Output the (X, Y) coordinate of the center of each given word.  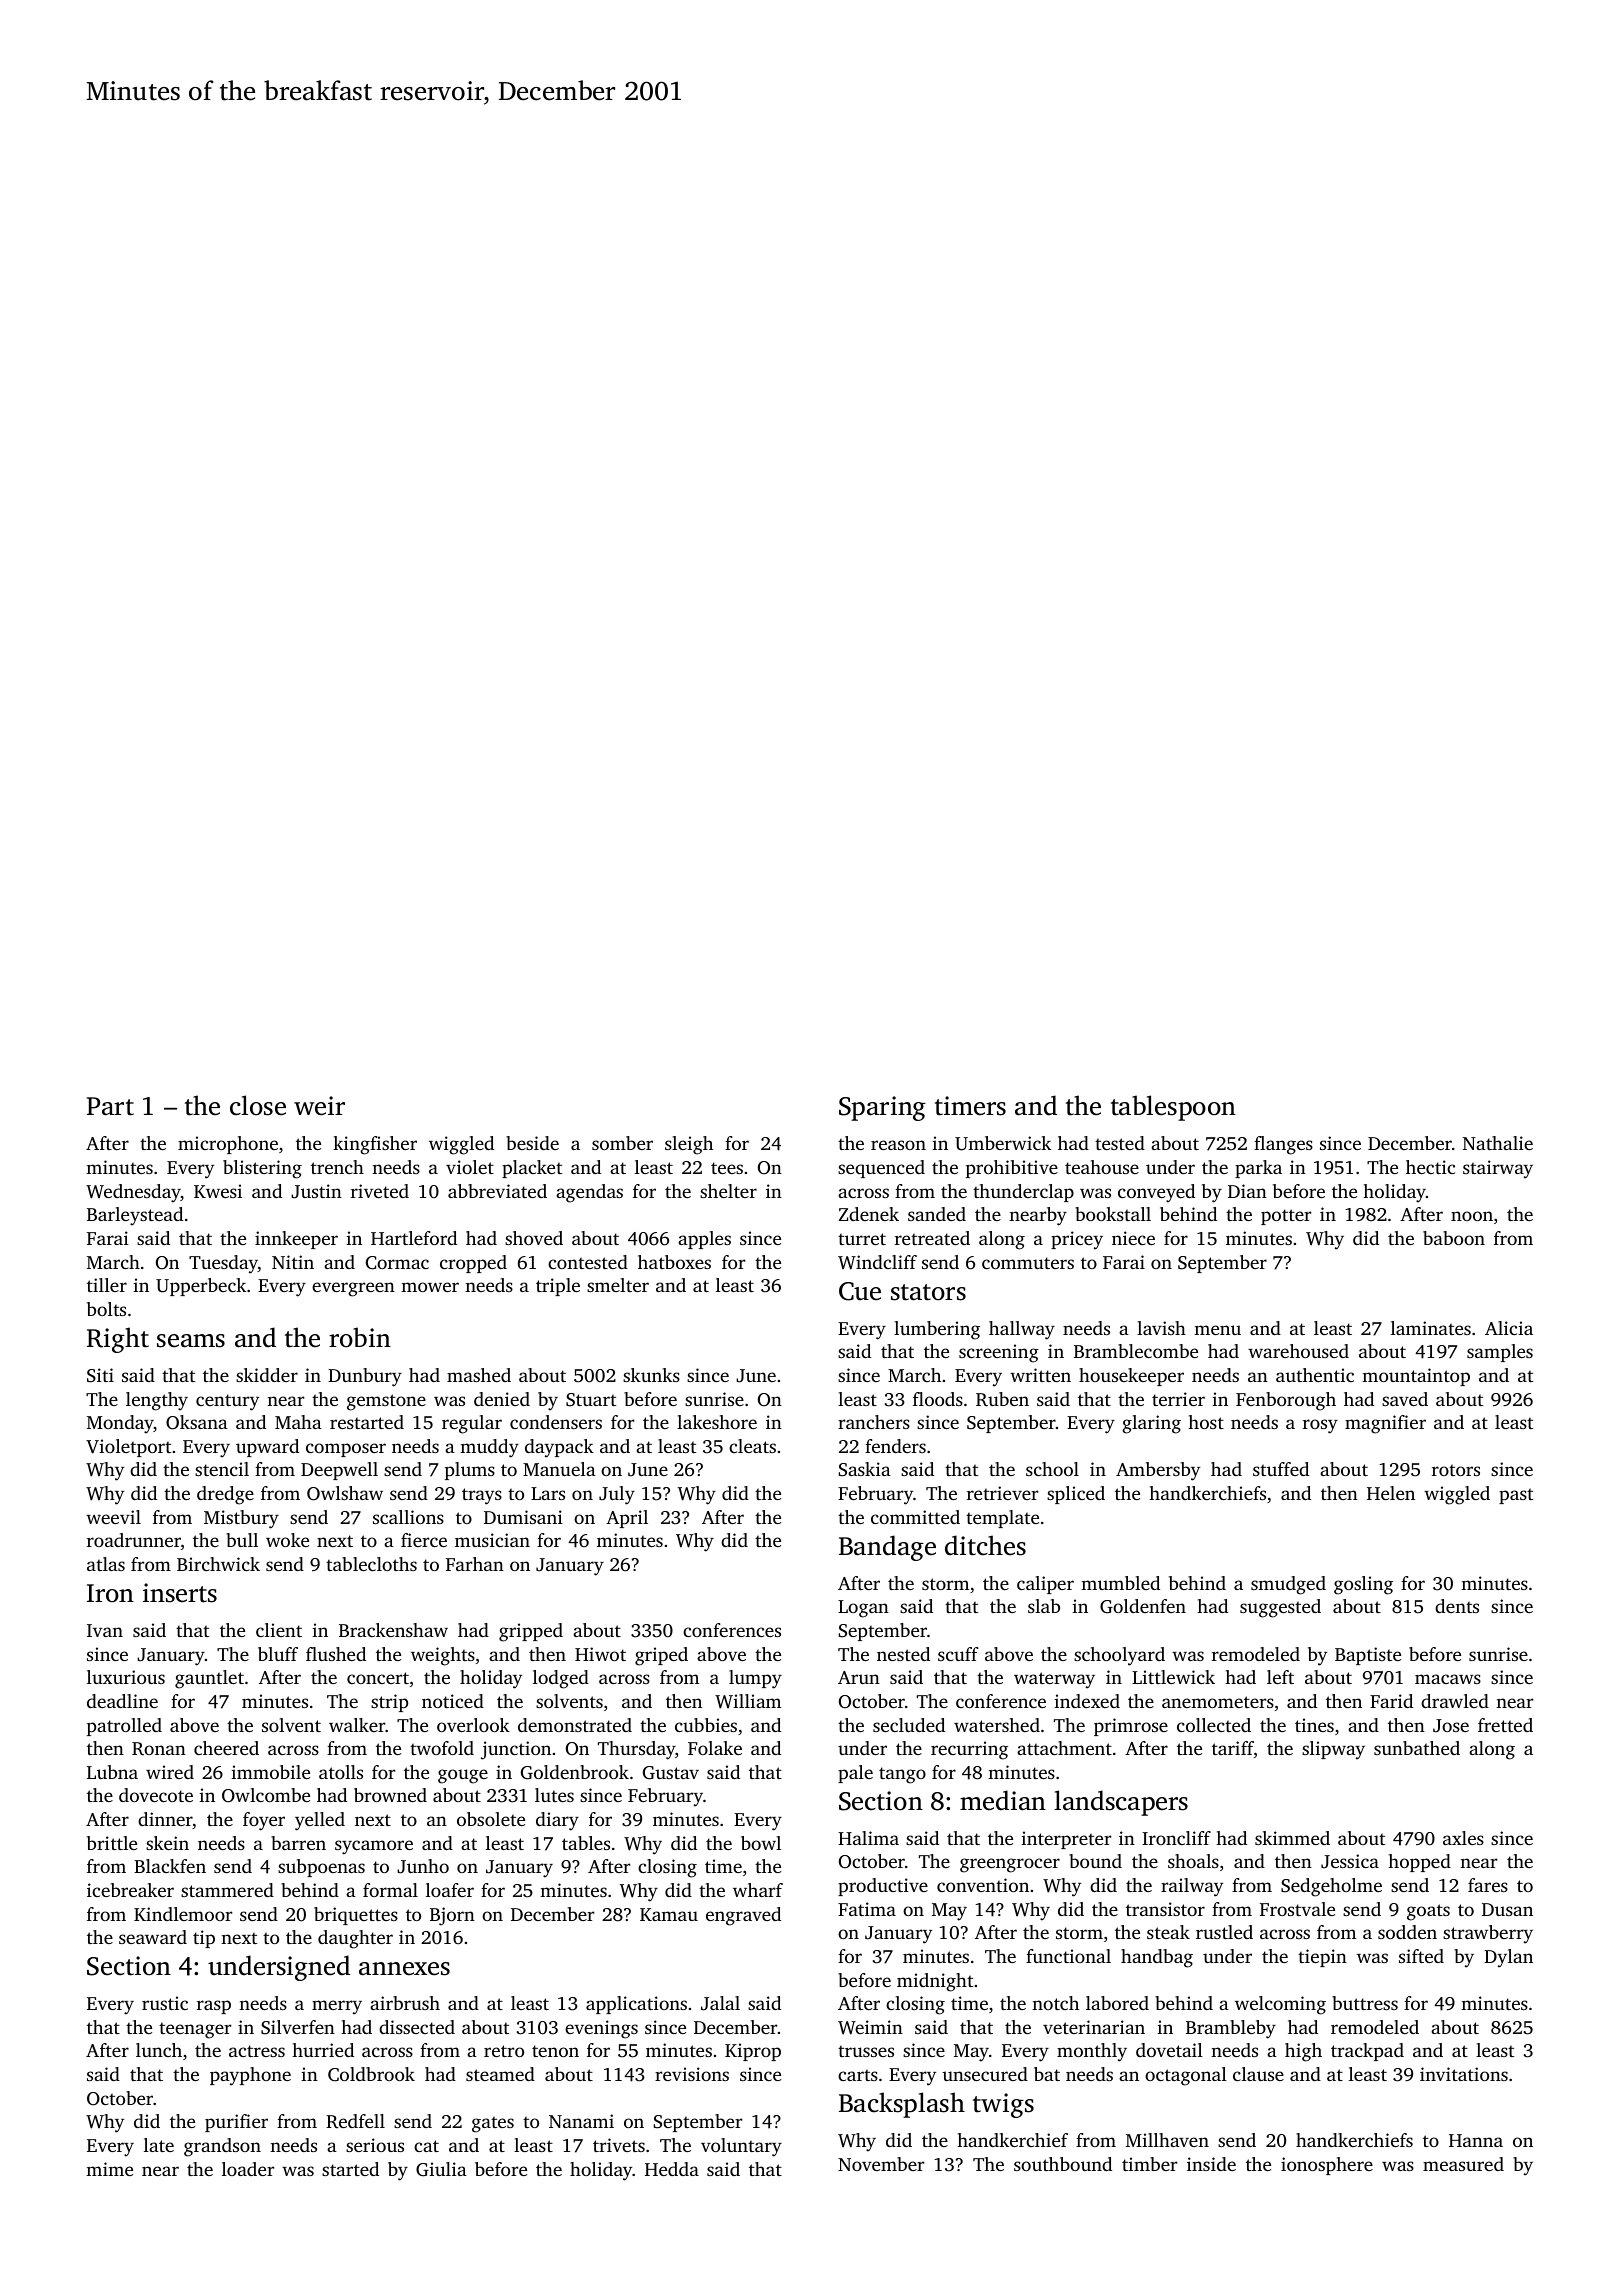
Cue (860, 1291)
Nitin (293, 1262)
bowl (761, 1843)
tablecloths (371, 1564)
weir (319, 1106)
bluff (278, 1654)
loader (248, 2169)
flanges (1283, 1145)
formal (390, 1890)
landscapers (1121, 1803)
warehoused (1298, 1351)
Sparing (882, 1108)
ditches (985, 1545)
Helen (1391, 1493)
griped (661, 1656)
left (1280, 1677)
